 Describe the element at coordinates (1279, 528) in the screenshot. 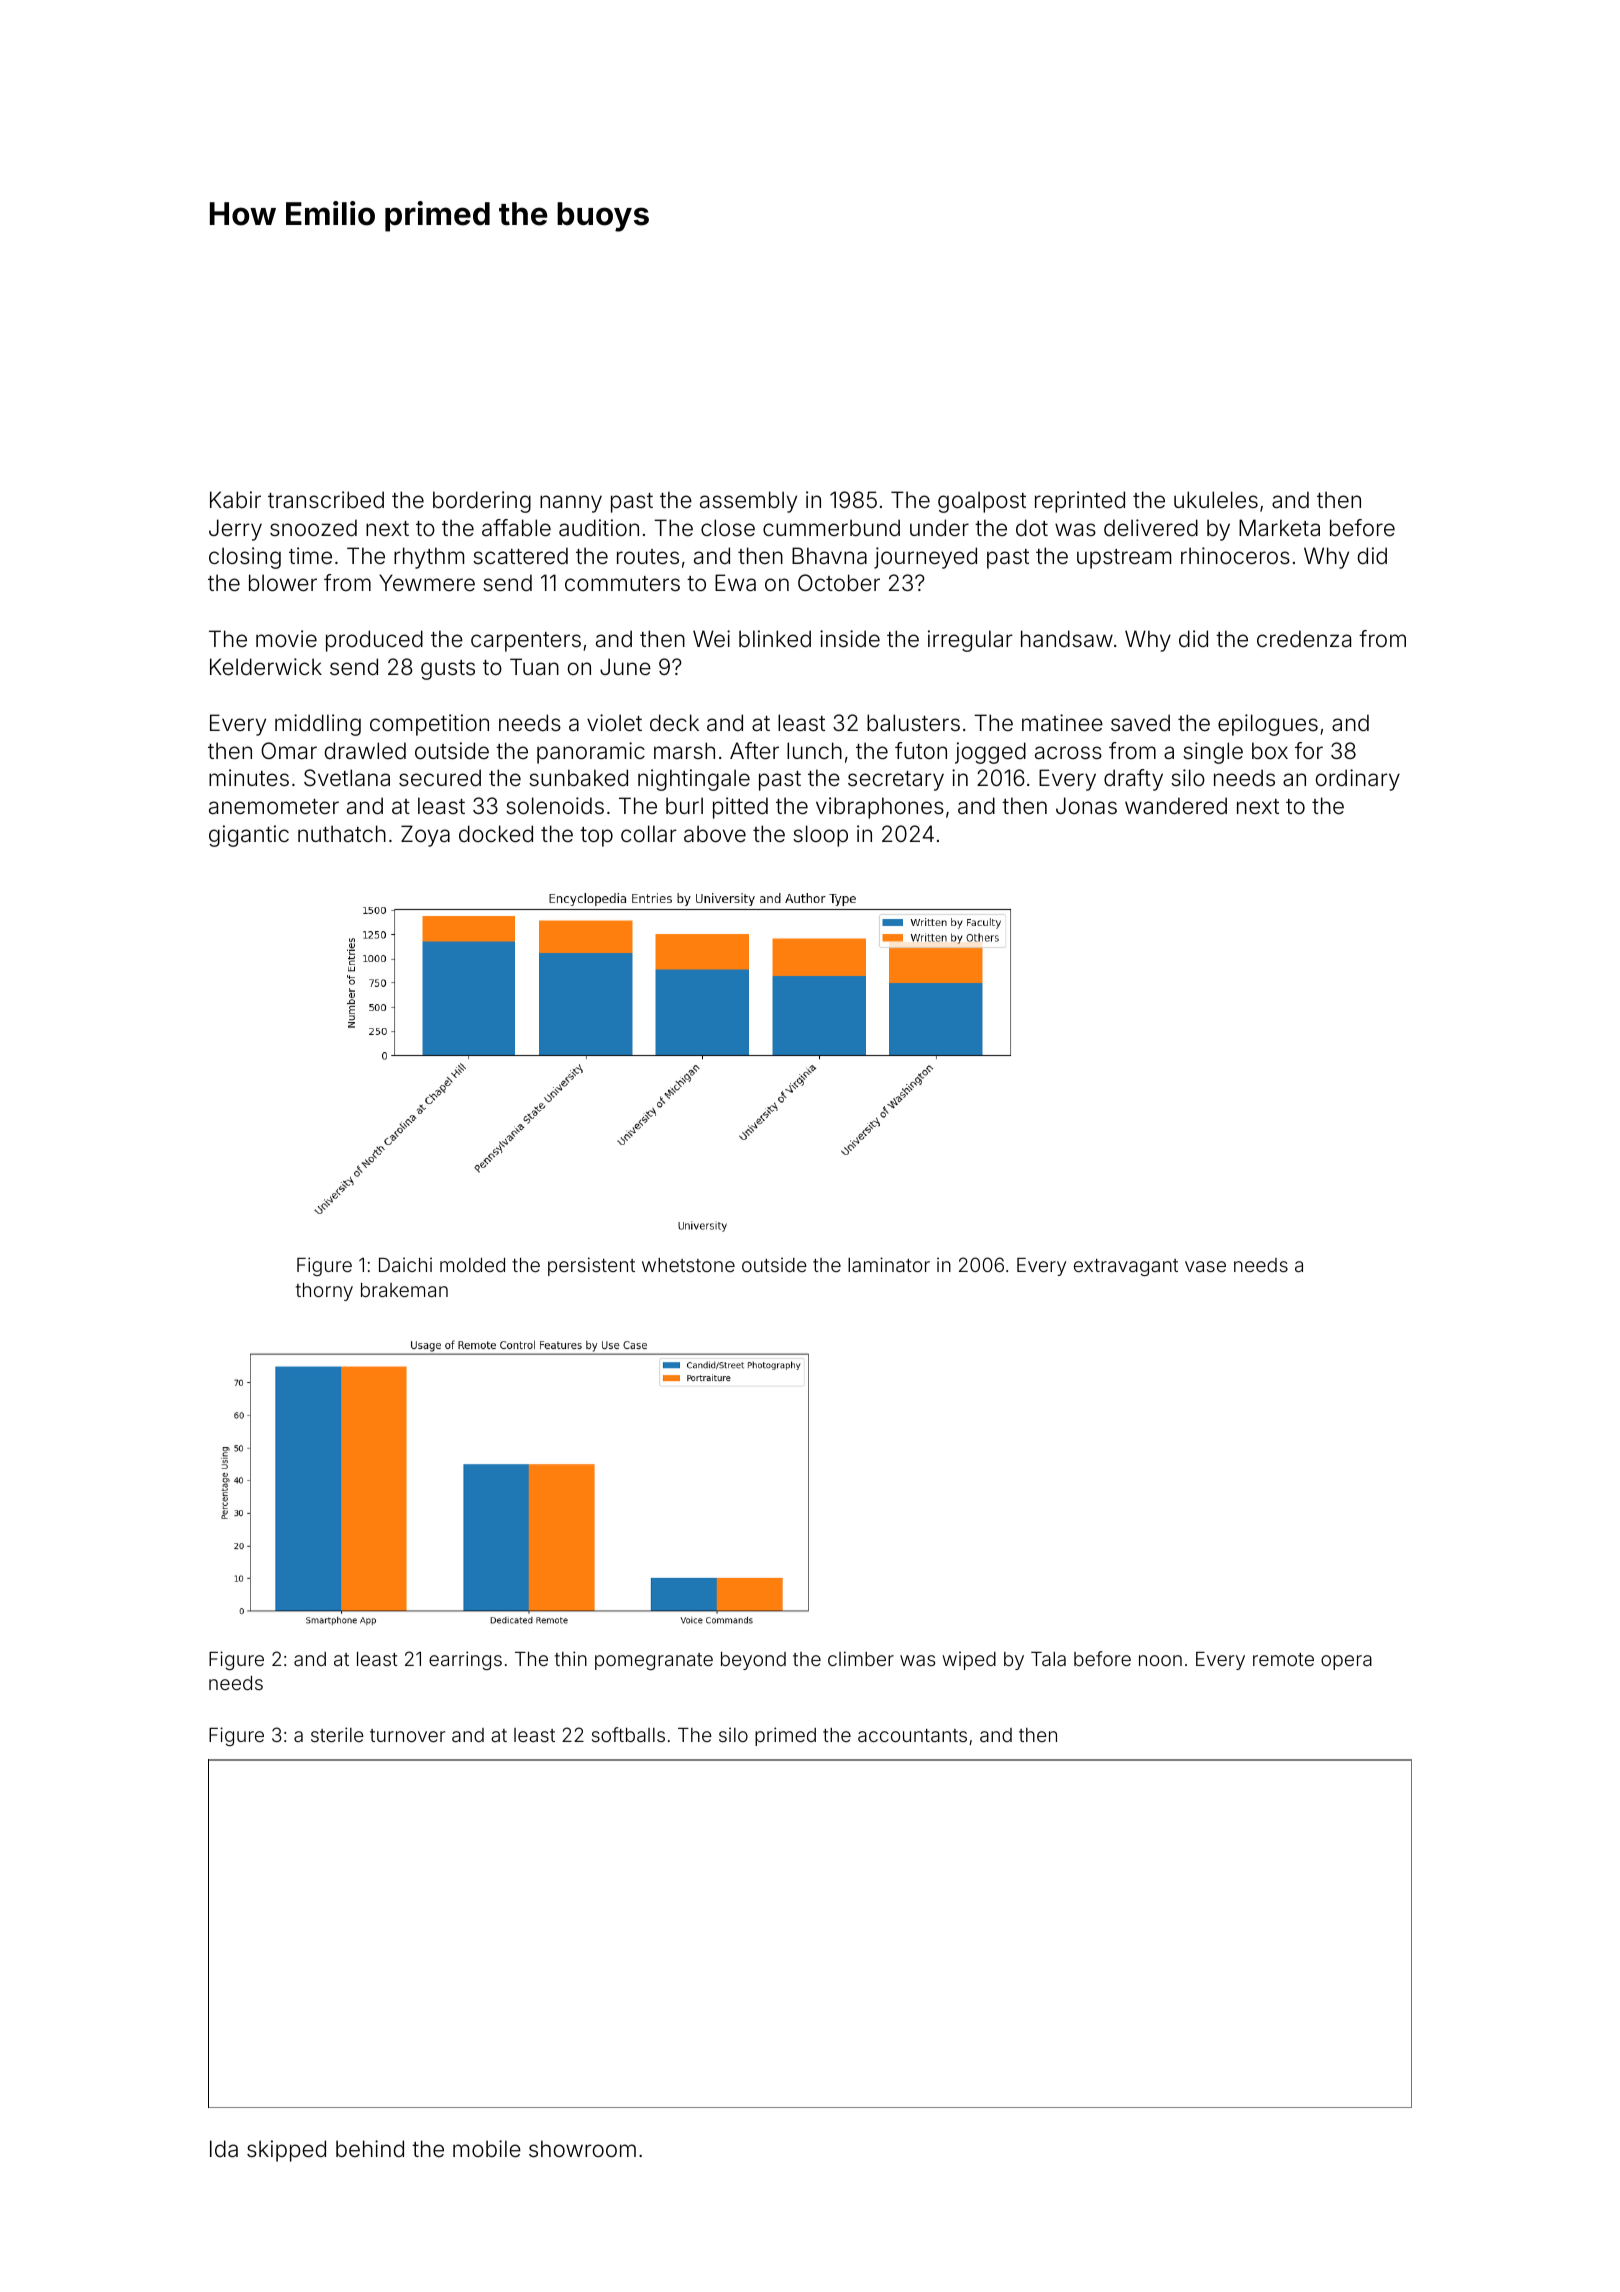

I see `Marketa` at that location.
